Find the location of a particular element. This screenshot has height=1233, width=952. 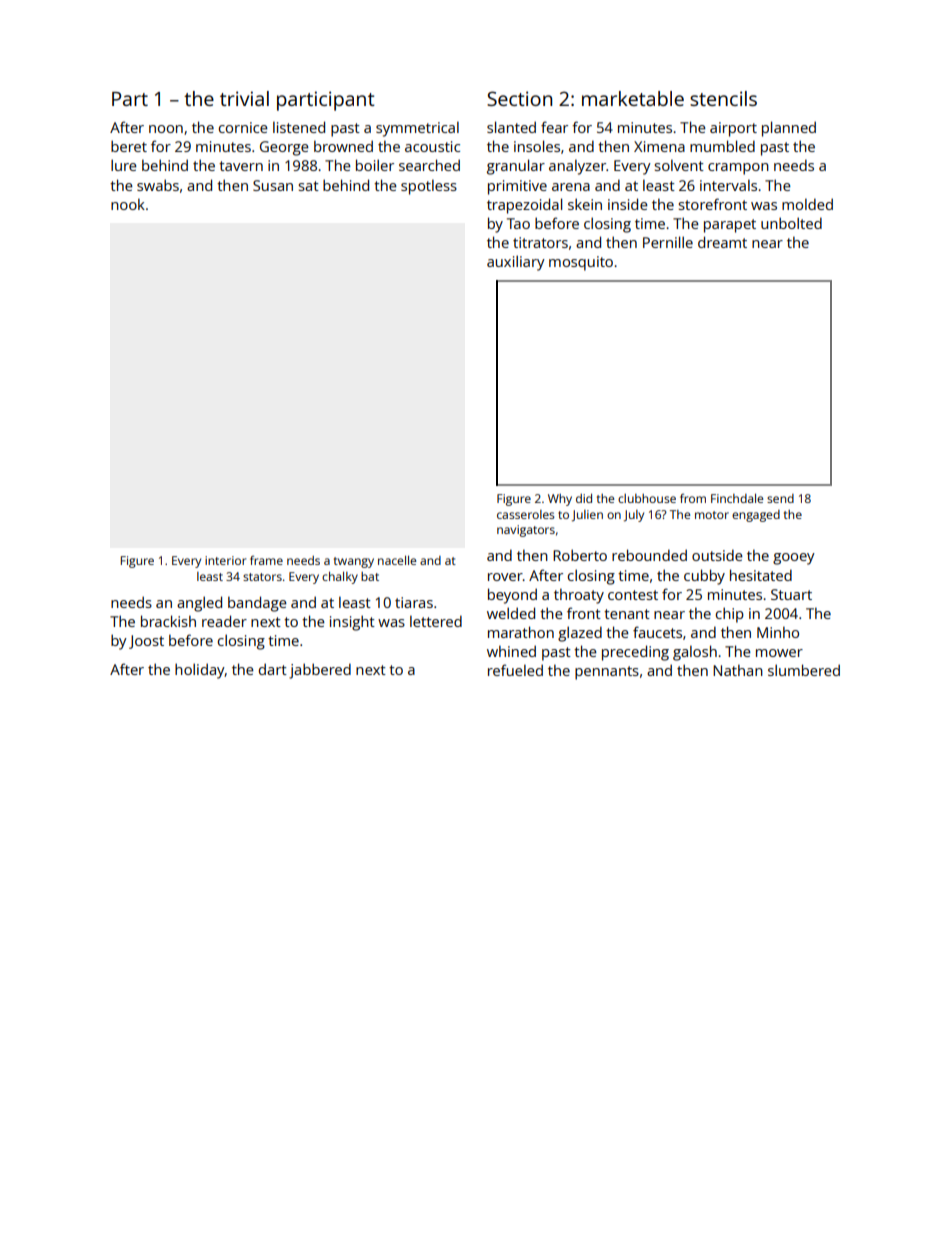

nook is located at coordinates (128, 204).
